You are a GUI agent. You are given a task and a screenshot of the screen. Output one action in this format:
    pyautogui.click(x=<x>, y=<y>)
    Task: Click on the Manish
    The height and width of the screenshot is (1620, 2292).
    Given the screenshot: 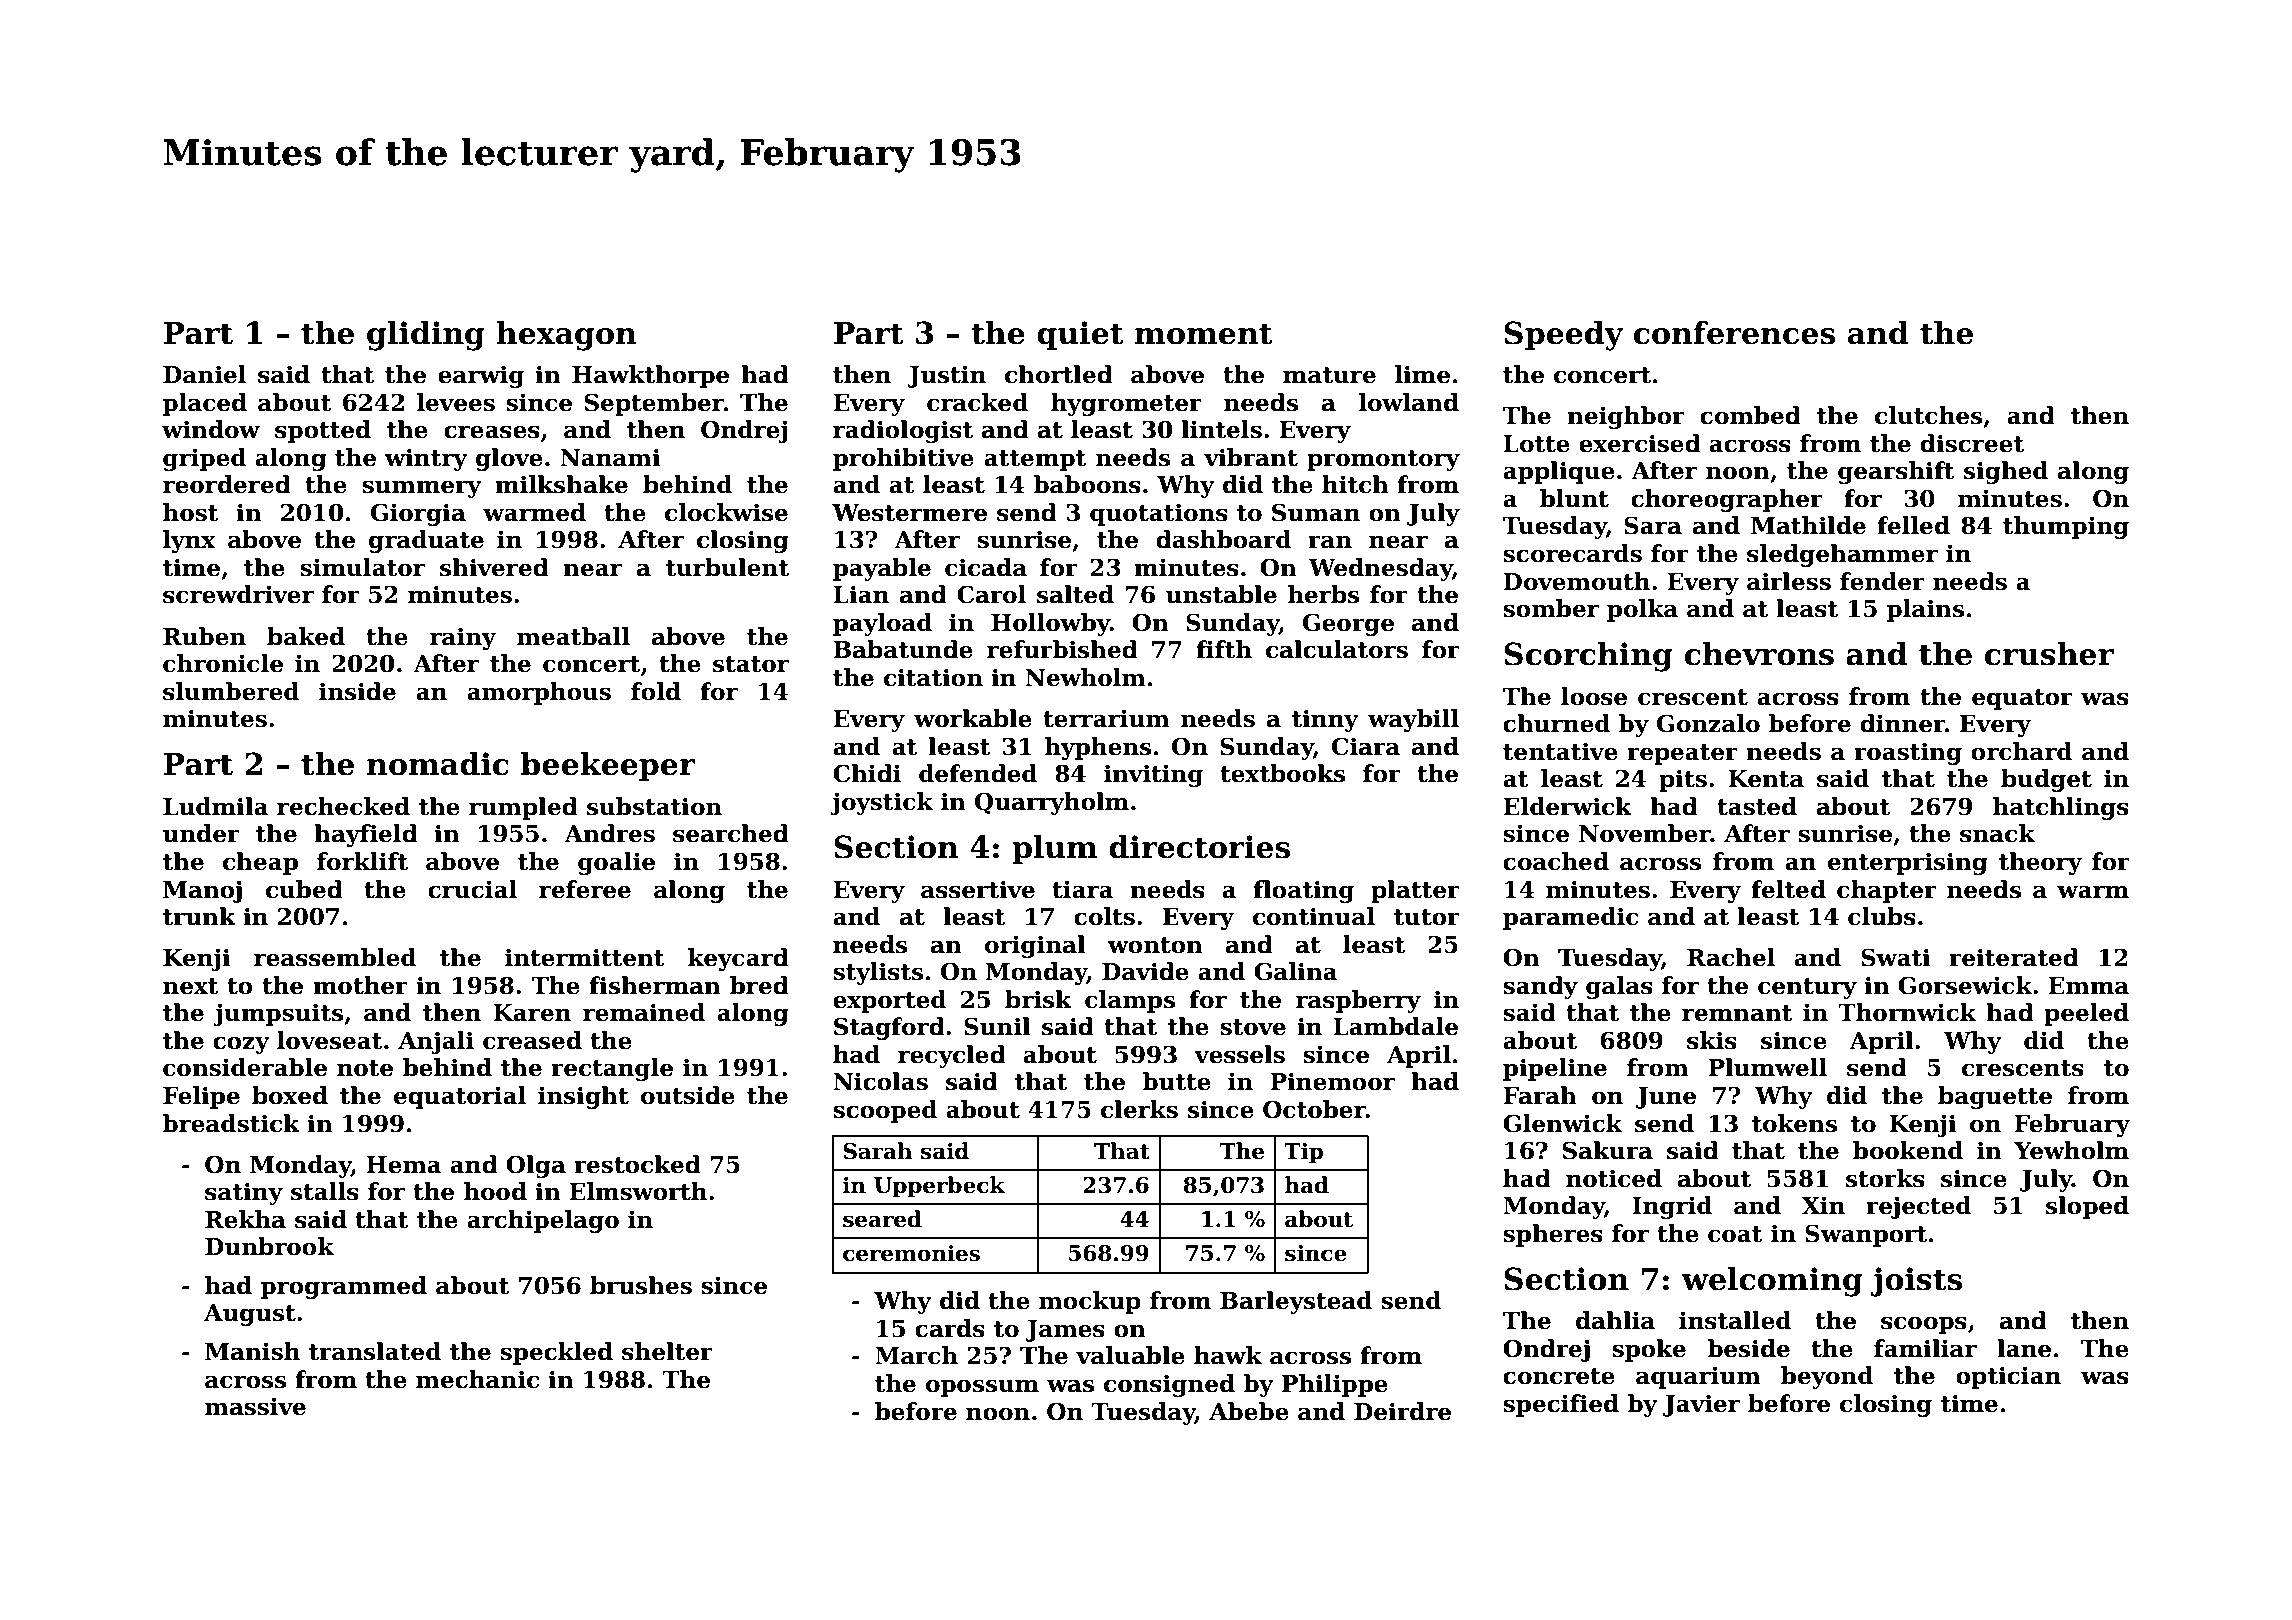 What is the action you would take?
    pyautogui.click(x=252, y=1351)
